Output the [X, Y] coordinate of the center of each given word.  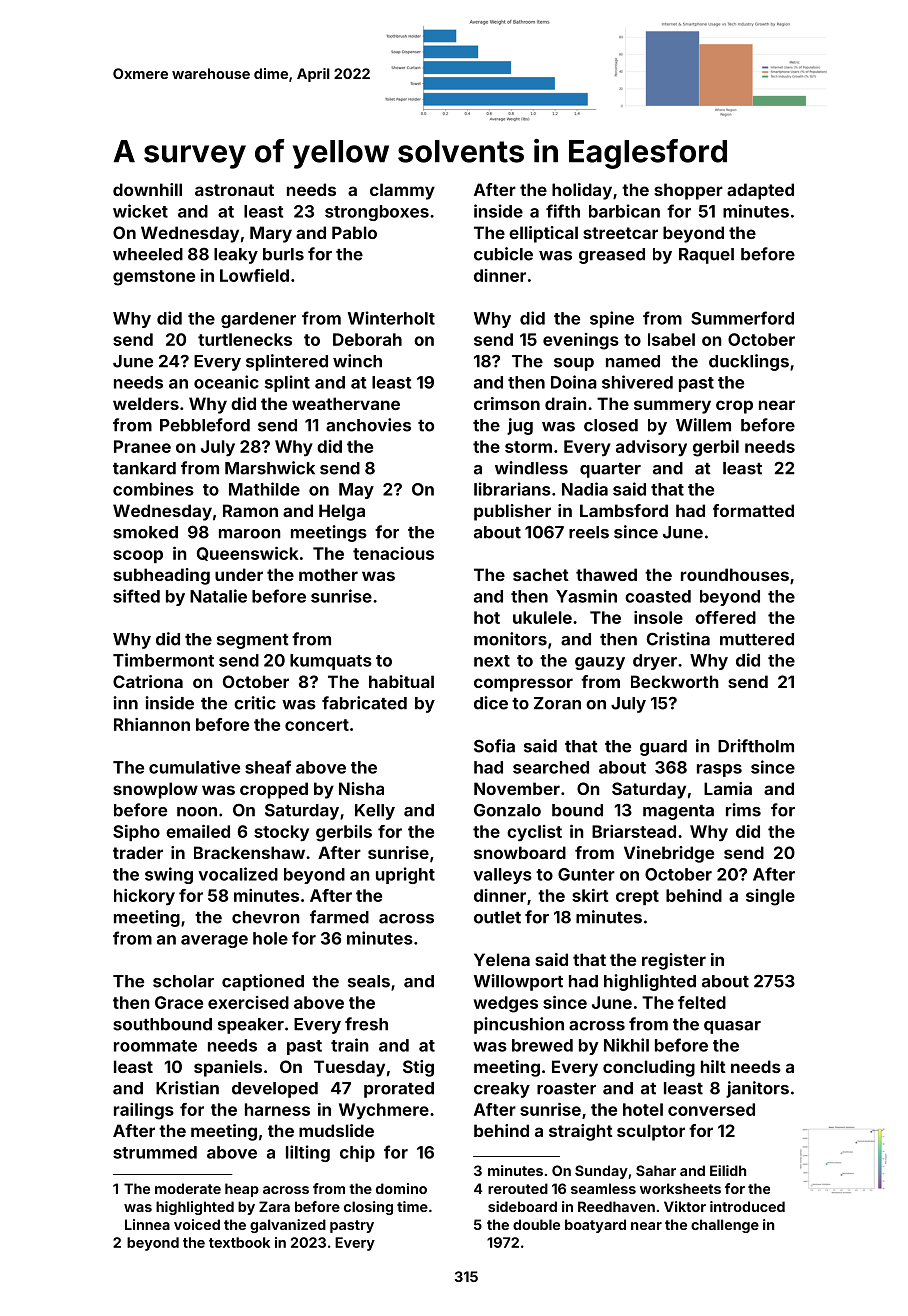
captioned [263, 982]
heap [242, 1190]
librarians [512, 489]
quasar [732, 1027]
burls [283, 254]
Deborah [367, 339]
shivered [637, 382]
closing [368, 1208]
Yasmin [586, 596]
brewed [542, 1045]
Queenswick [247, 554]
